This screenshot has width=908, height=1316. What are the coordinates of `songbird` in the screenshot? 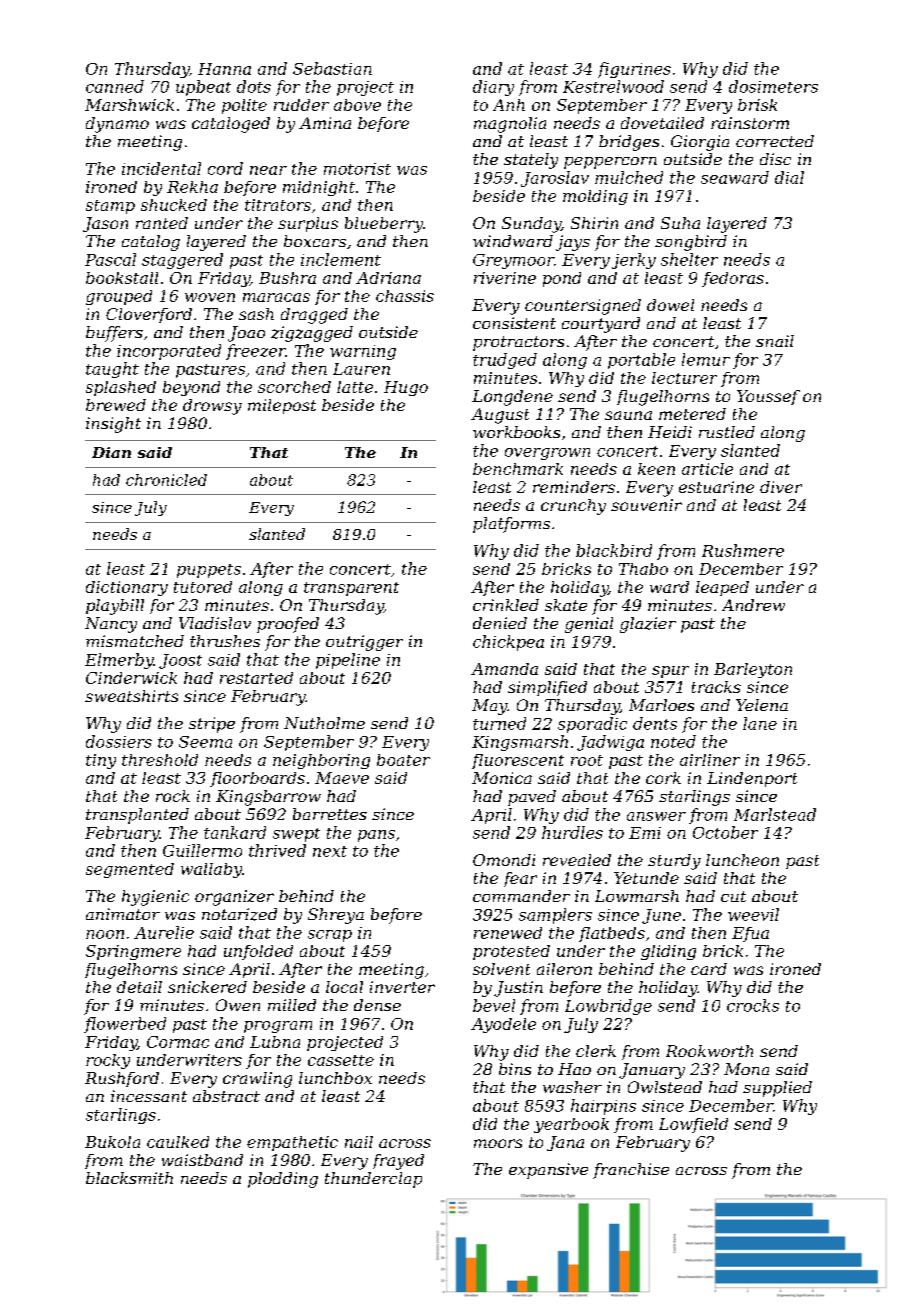 It's located at (691, 243).
